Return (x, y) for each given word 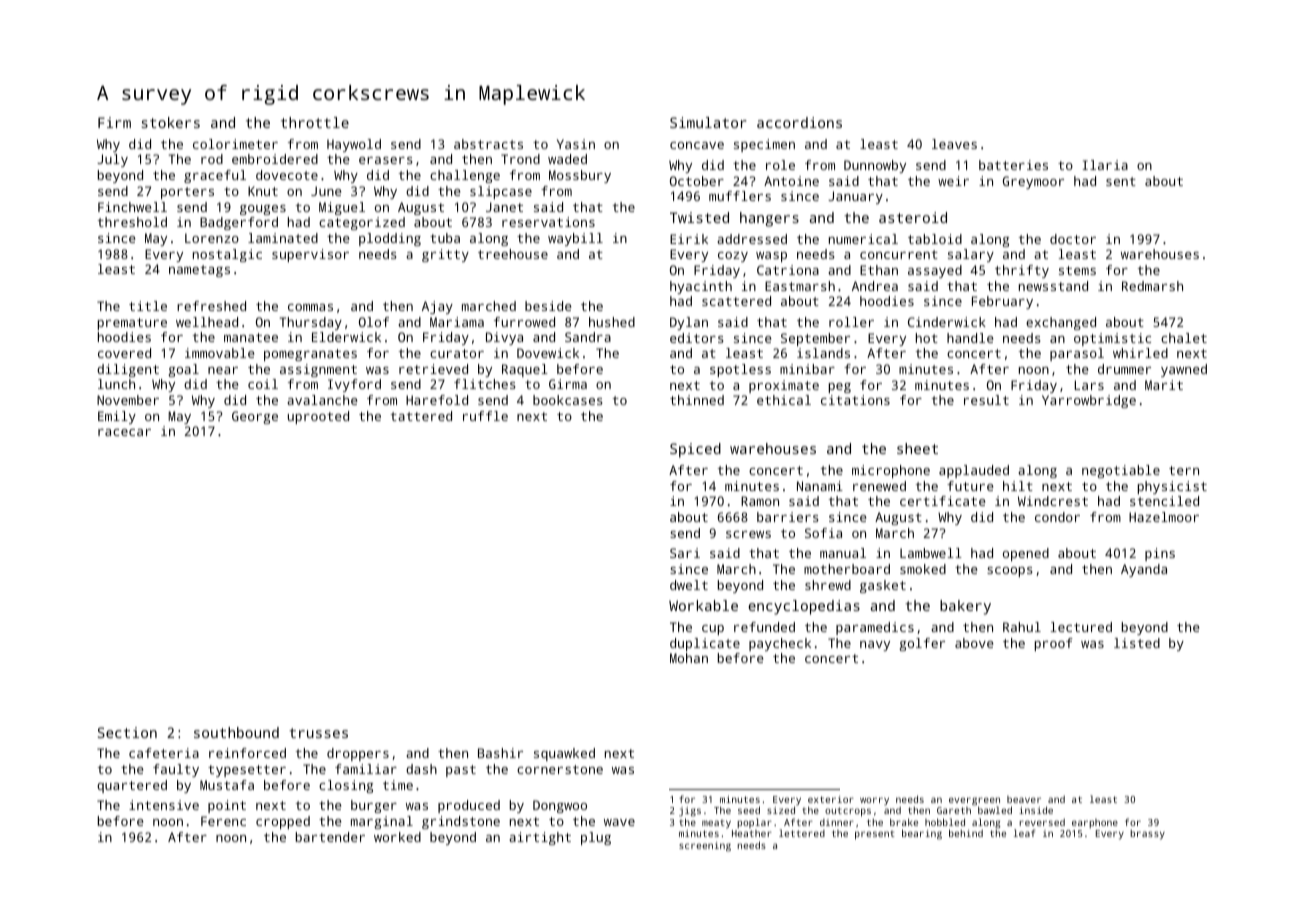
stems (1077, 270)
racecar (124, 432)
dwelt (689, 585)
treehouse (513, 254)
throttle (315, 122)
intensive (164, 805)
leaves (954, 144)
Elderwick (346, 337)
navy (875, 646)
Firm (114, 122)
